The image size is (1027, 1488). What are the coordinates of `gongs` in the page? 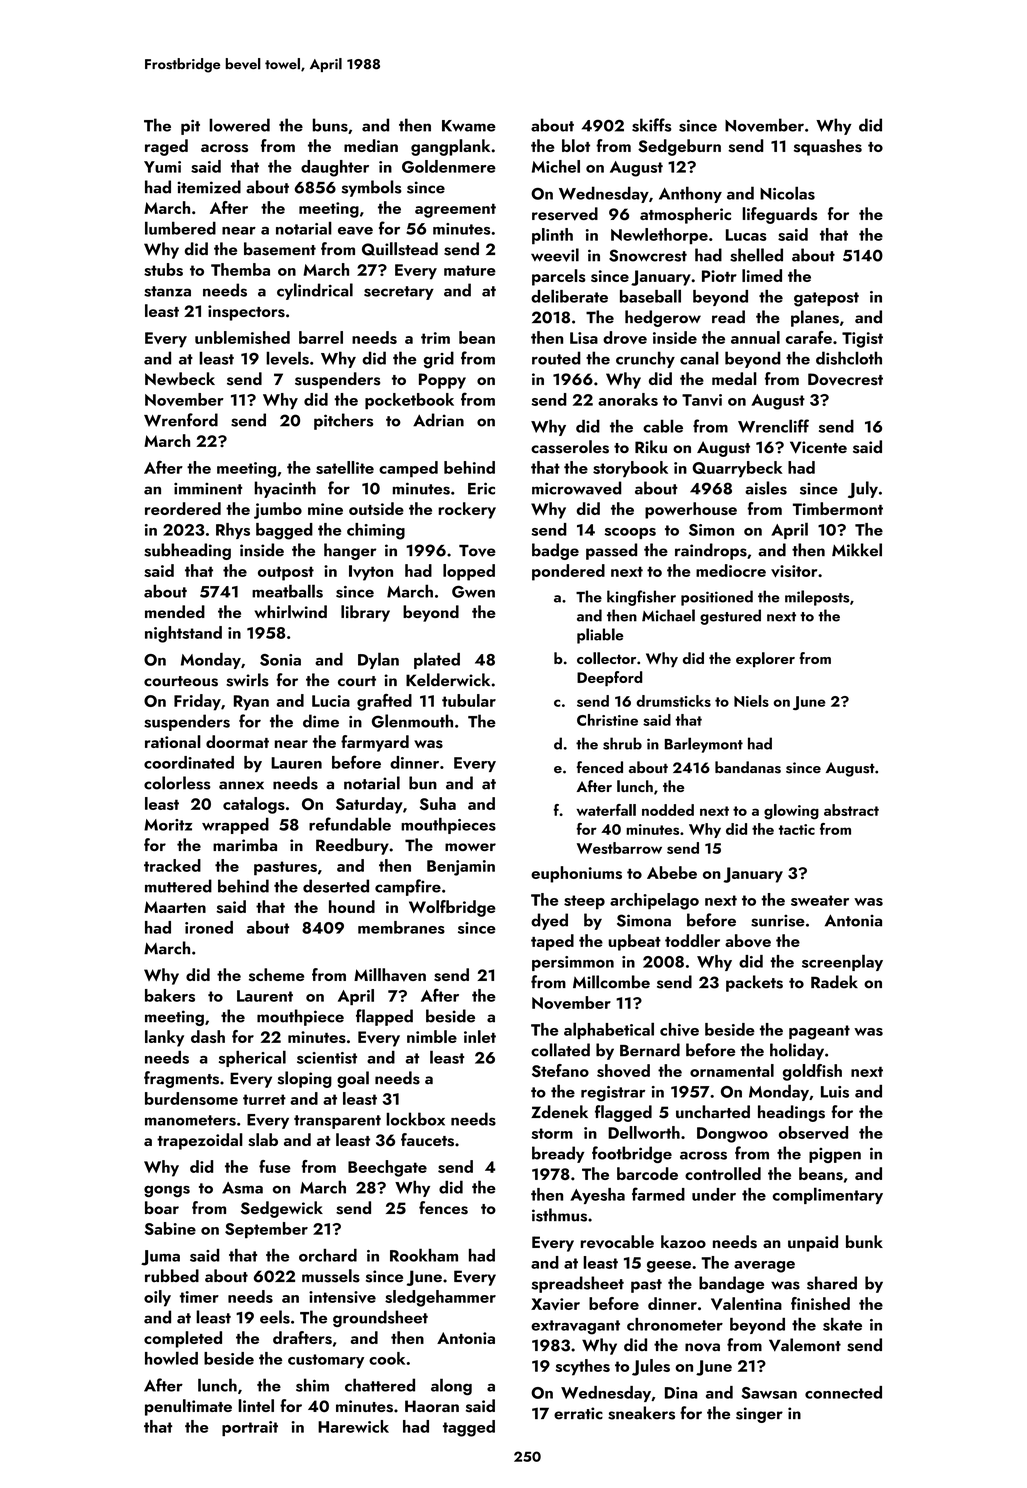 It's located at (167, 1192).
